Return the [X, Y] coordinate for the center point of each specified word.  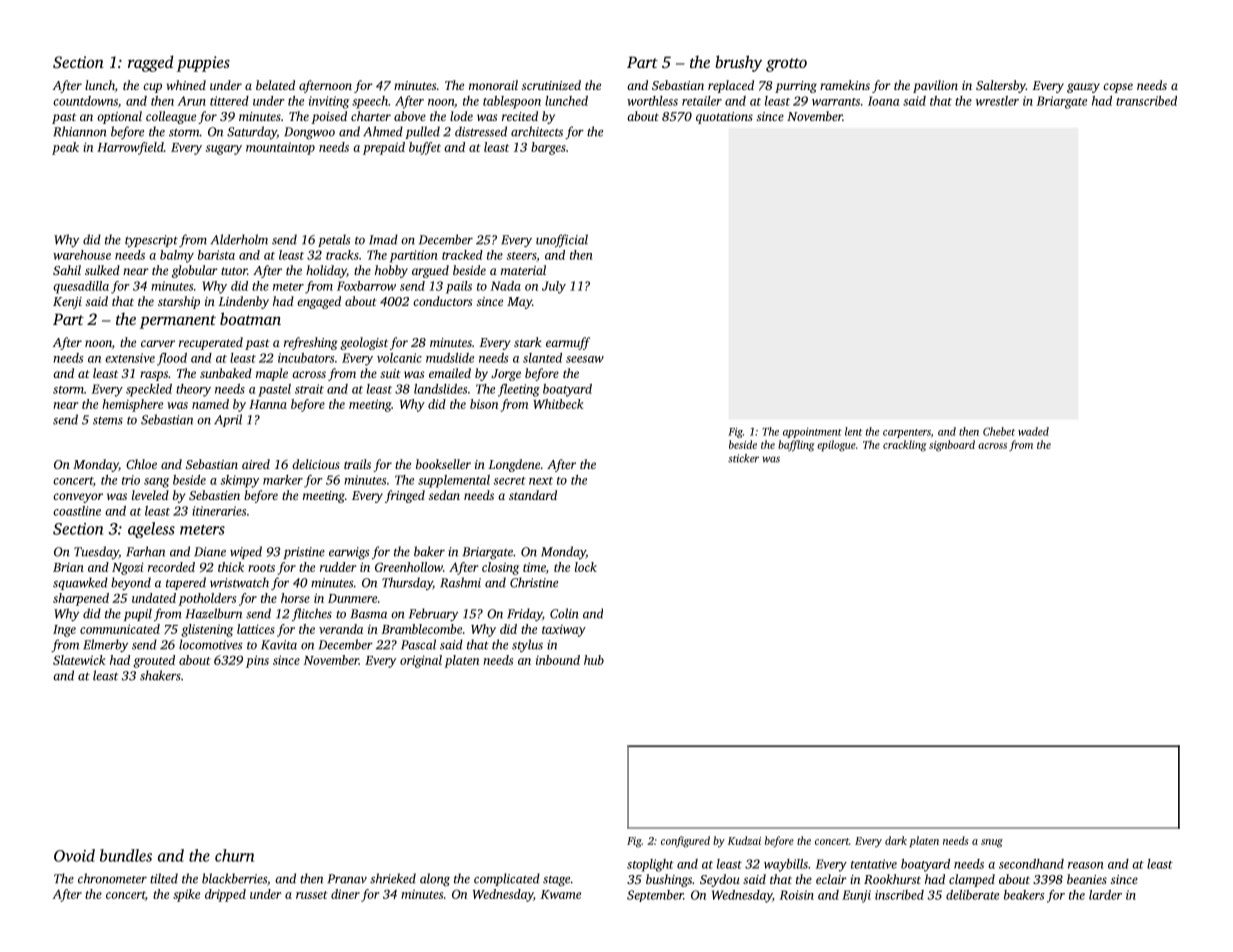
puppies [203, 64]
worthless [652, 101]
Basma [369, 614]
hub [594, 660]
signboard [952, 446]
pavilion [935, 86]
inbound [558, 660]
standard [533, 495]
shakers [160, 675]
